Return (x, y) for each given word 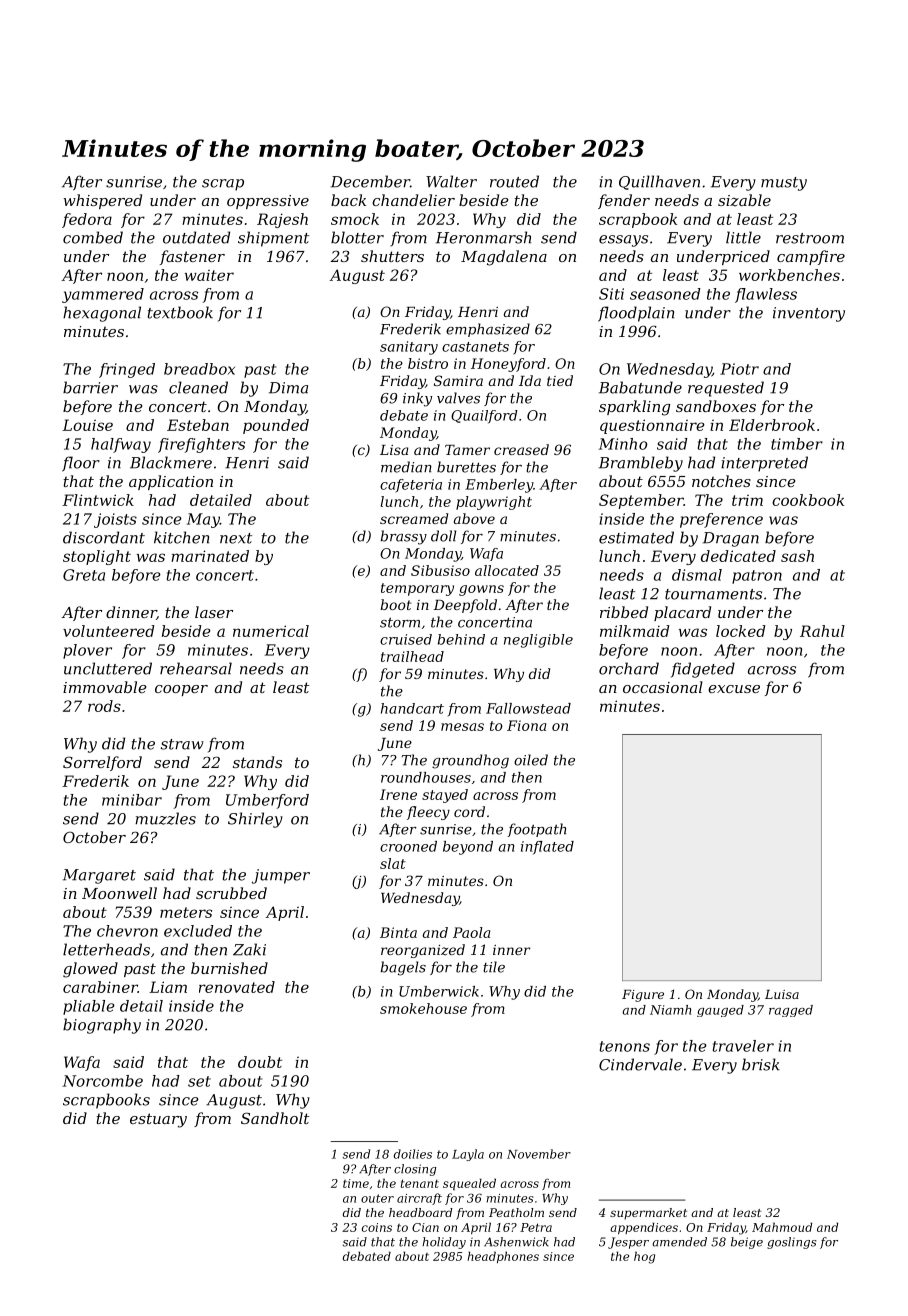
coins (377, 1227)
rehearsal (196, 668)
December (370, 181)
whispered (102, 201)
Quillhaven (659, 182)
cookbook (808, 500)
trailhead (412, 656)
